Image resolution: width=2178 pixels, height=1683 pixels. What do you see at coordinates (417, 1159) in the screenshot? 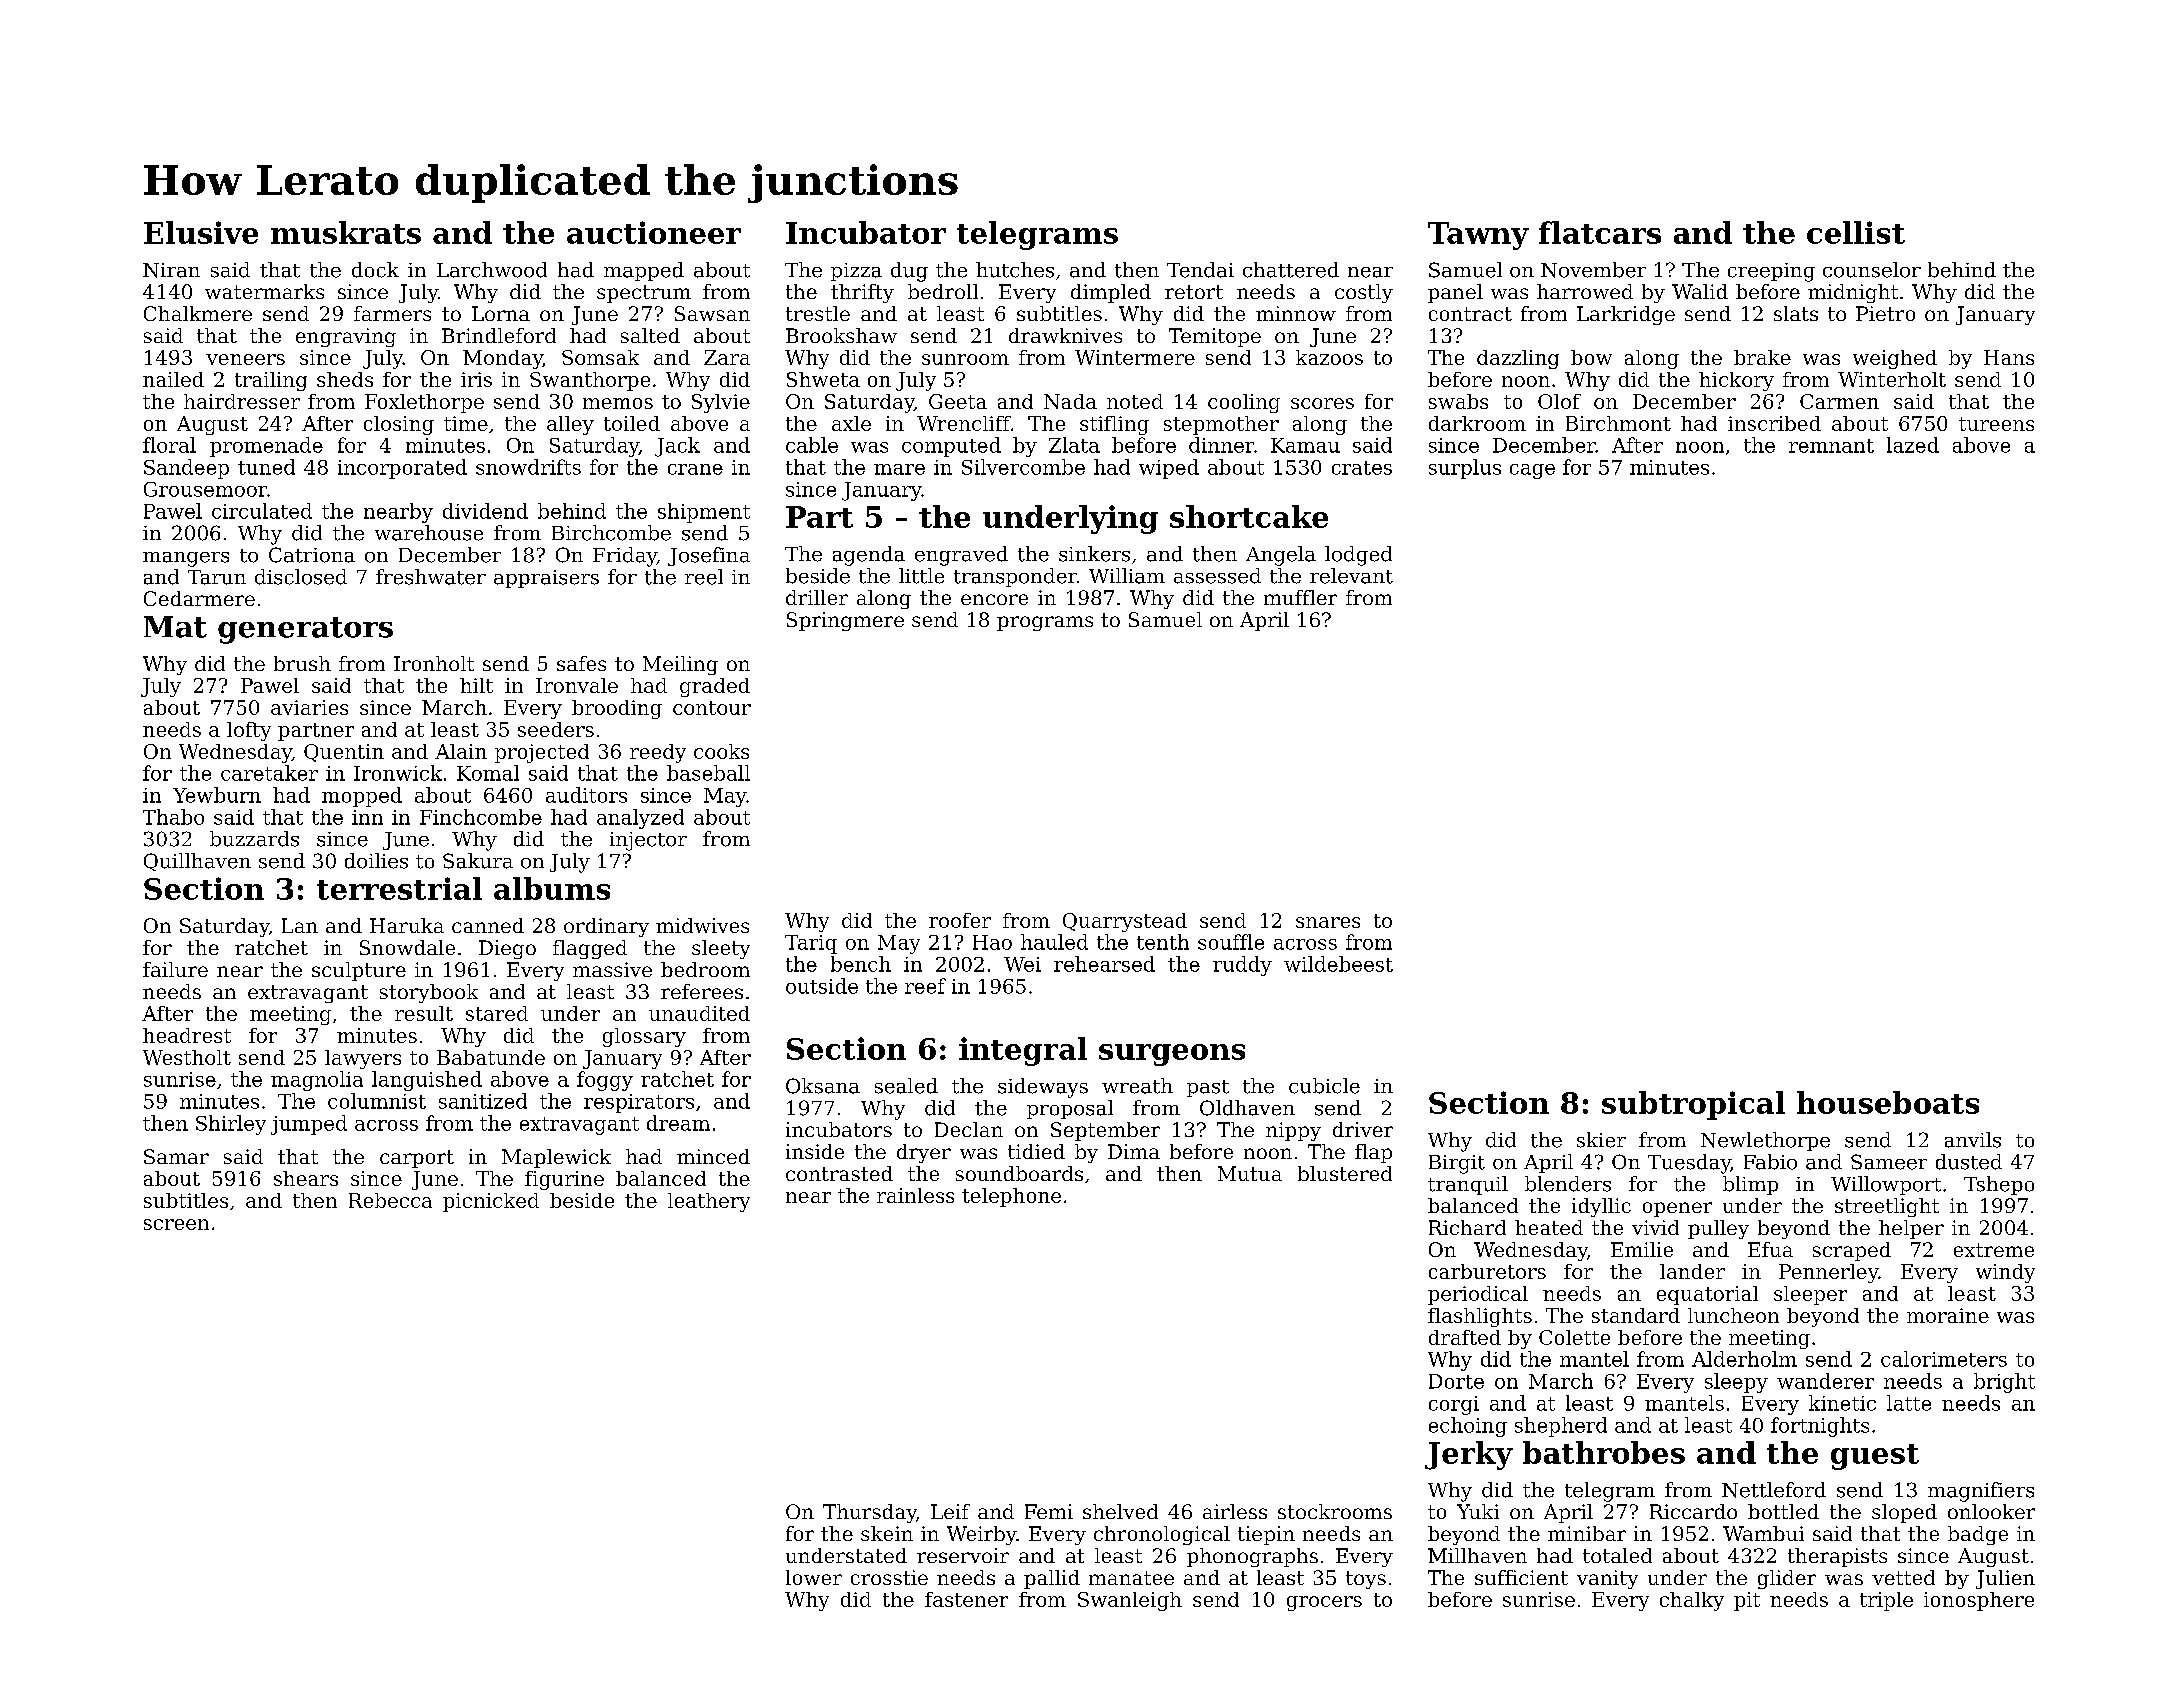
I see `carport` at bounding box center [417, 1159].
